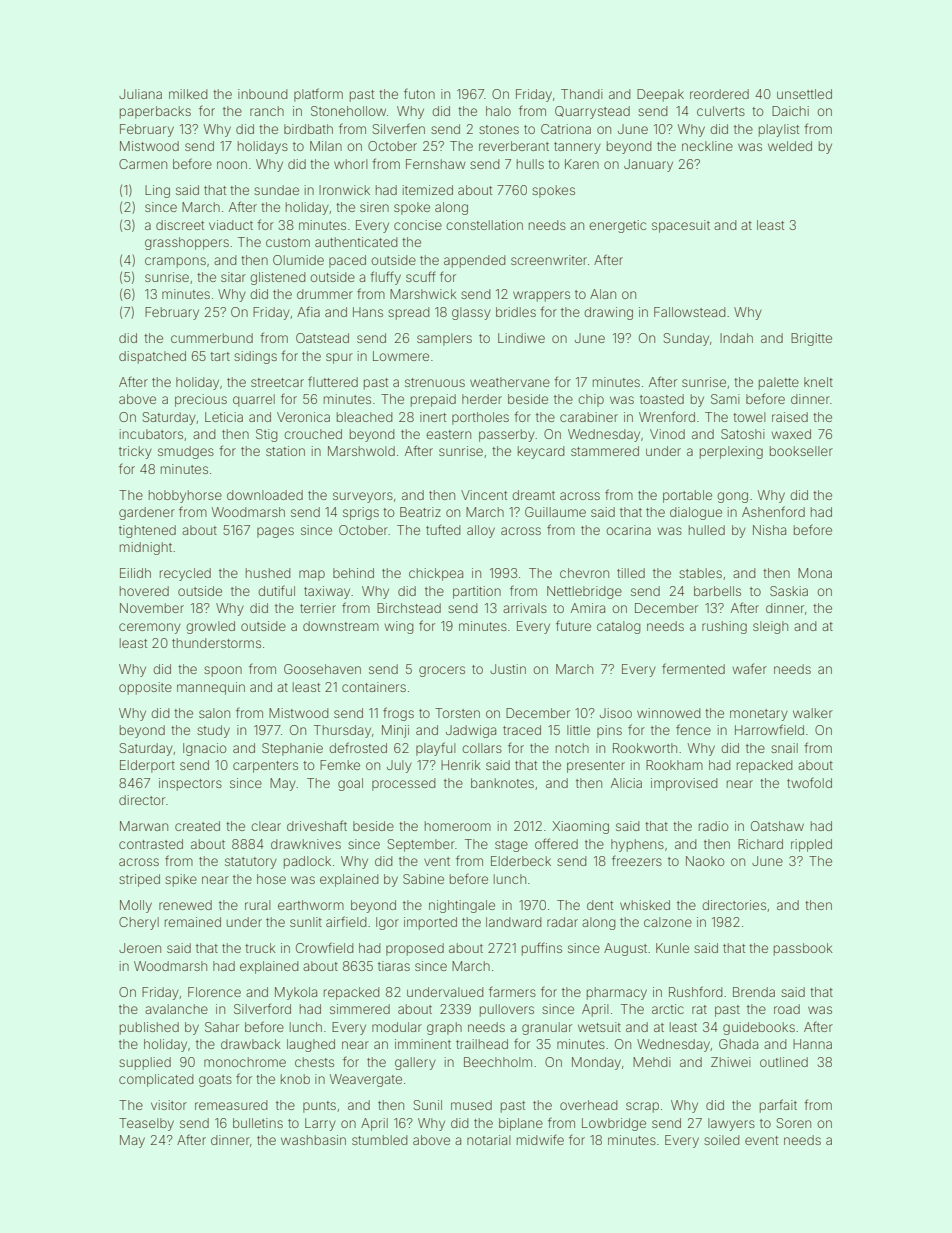  What do you see at coordinates (477, 592) in the screenshot?
I see `partition` at bounding box center [477, 592].
